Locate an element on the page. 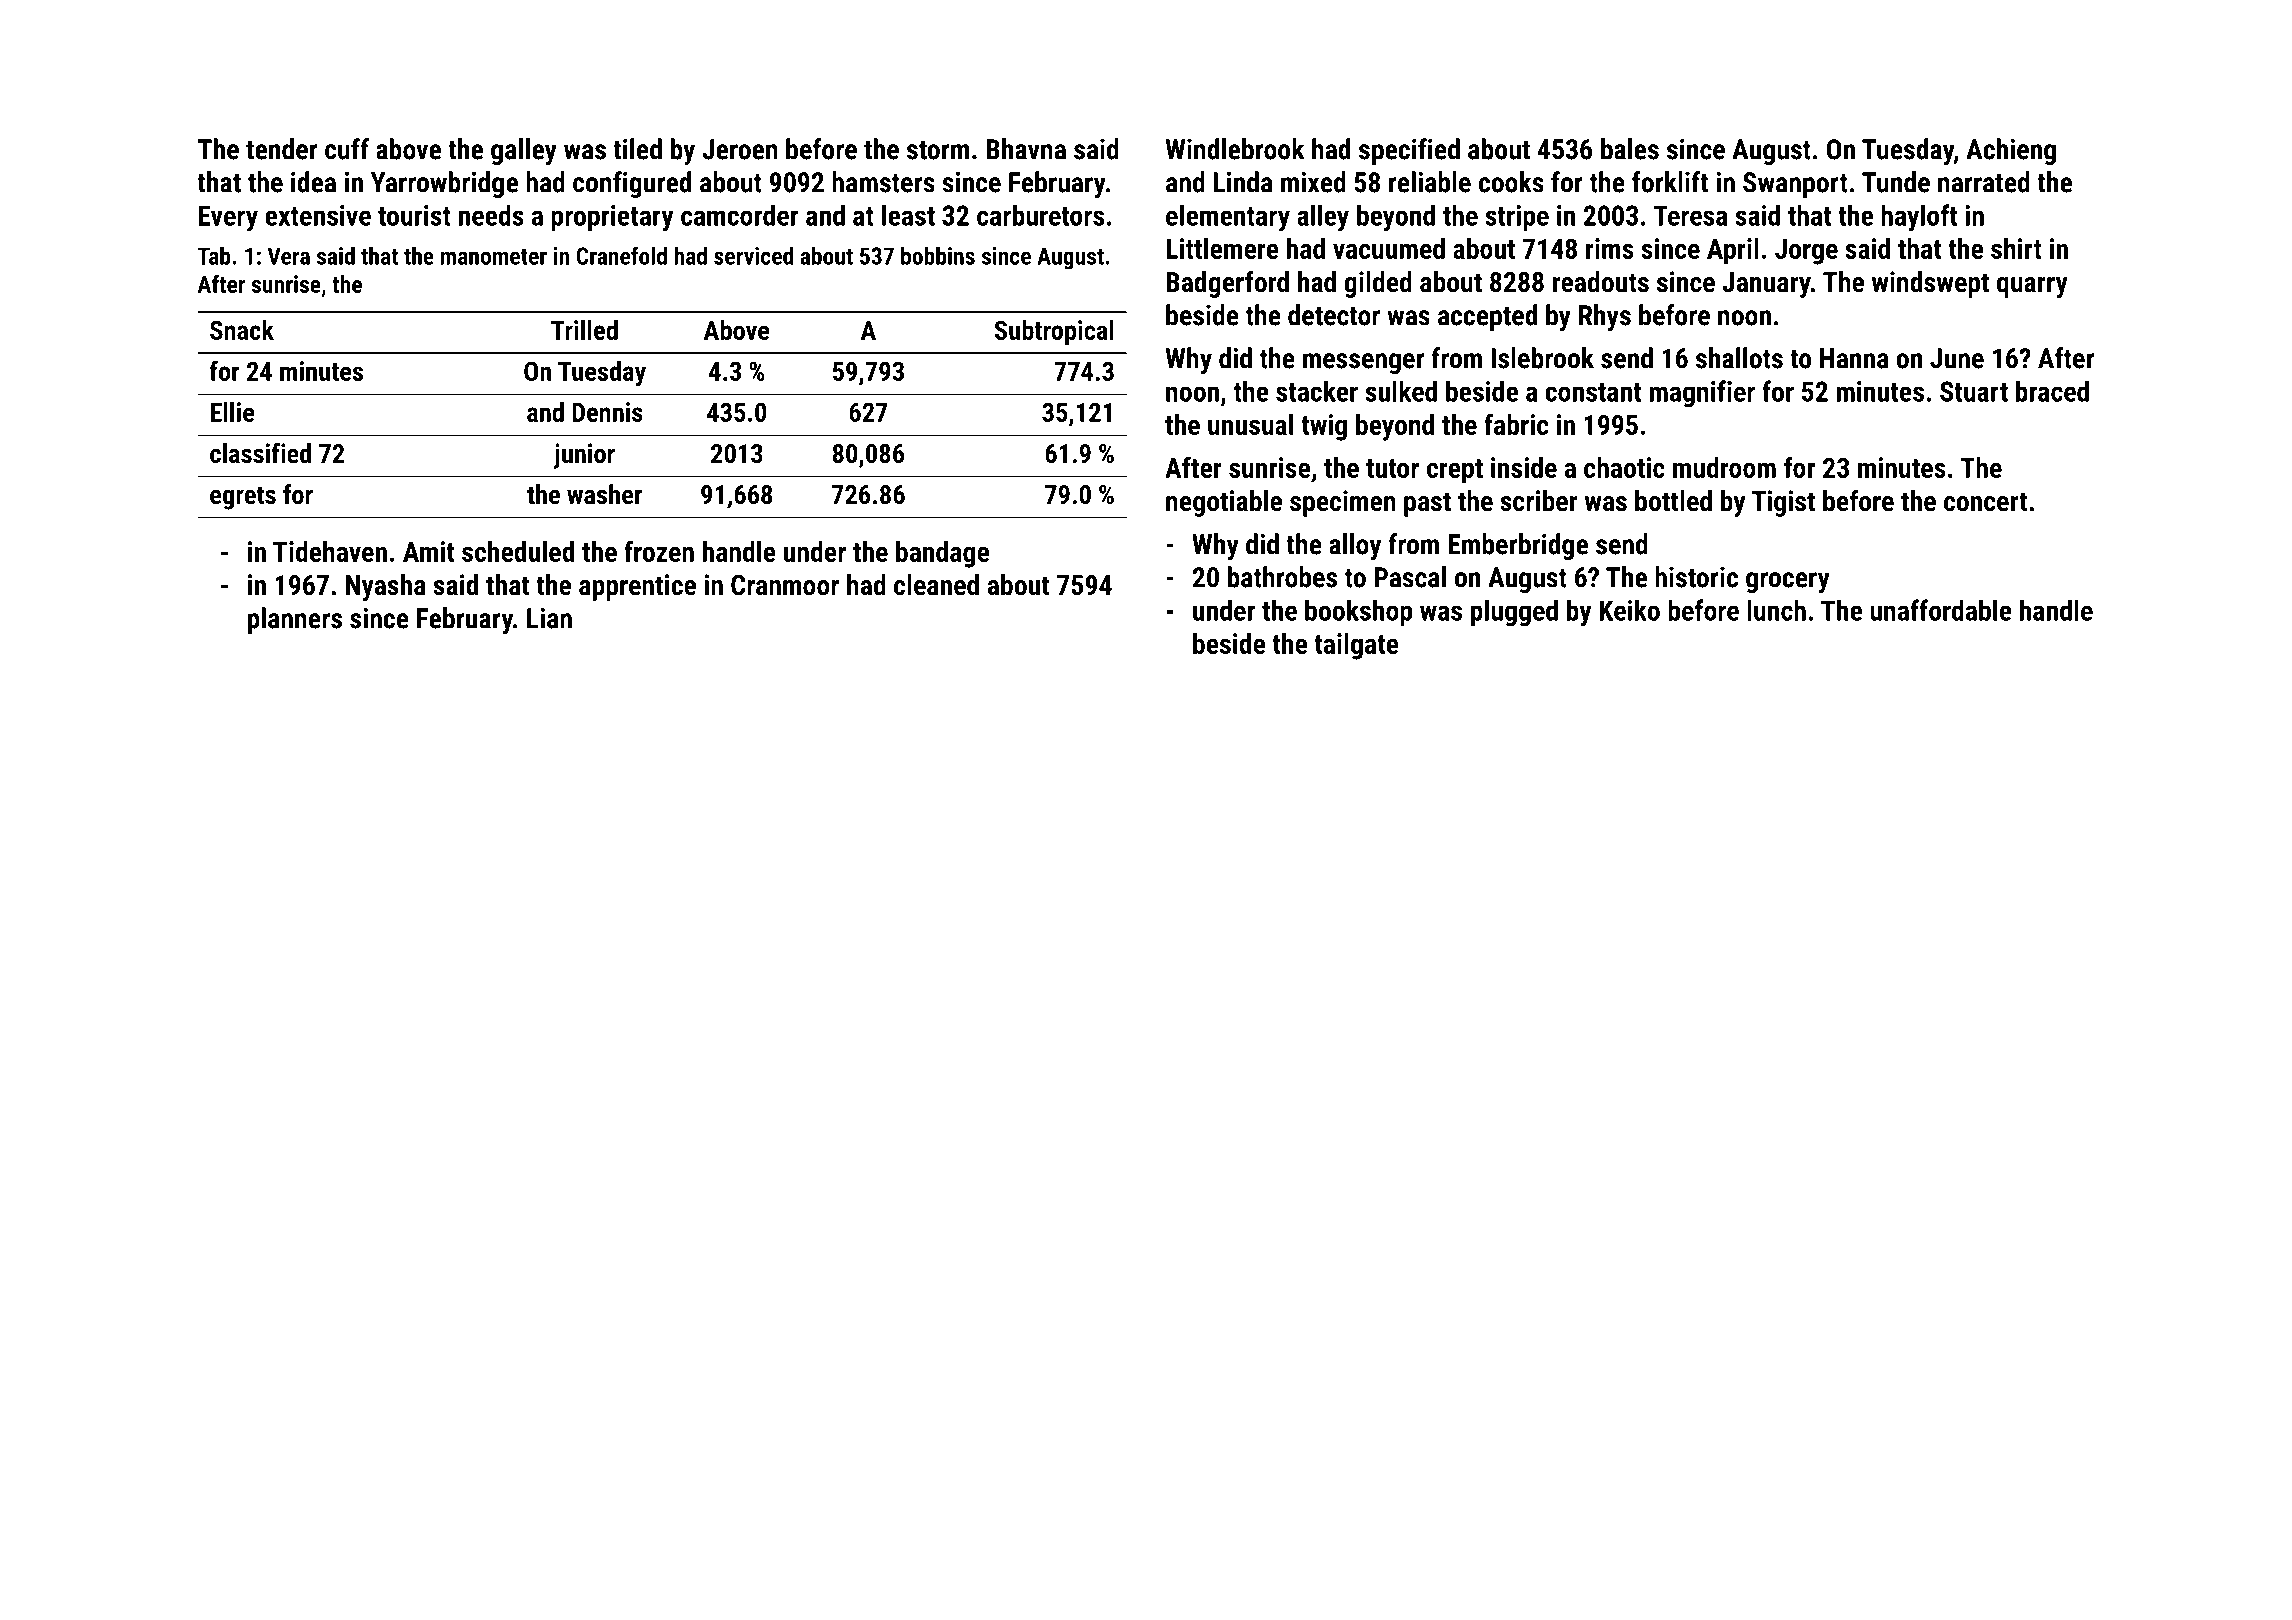 The image size is (2292, 1620). tender is located at coordinates (282, 149).
